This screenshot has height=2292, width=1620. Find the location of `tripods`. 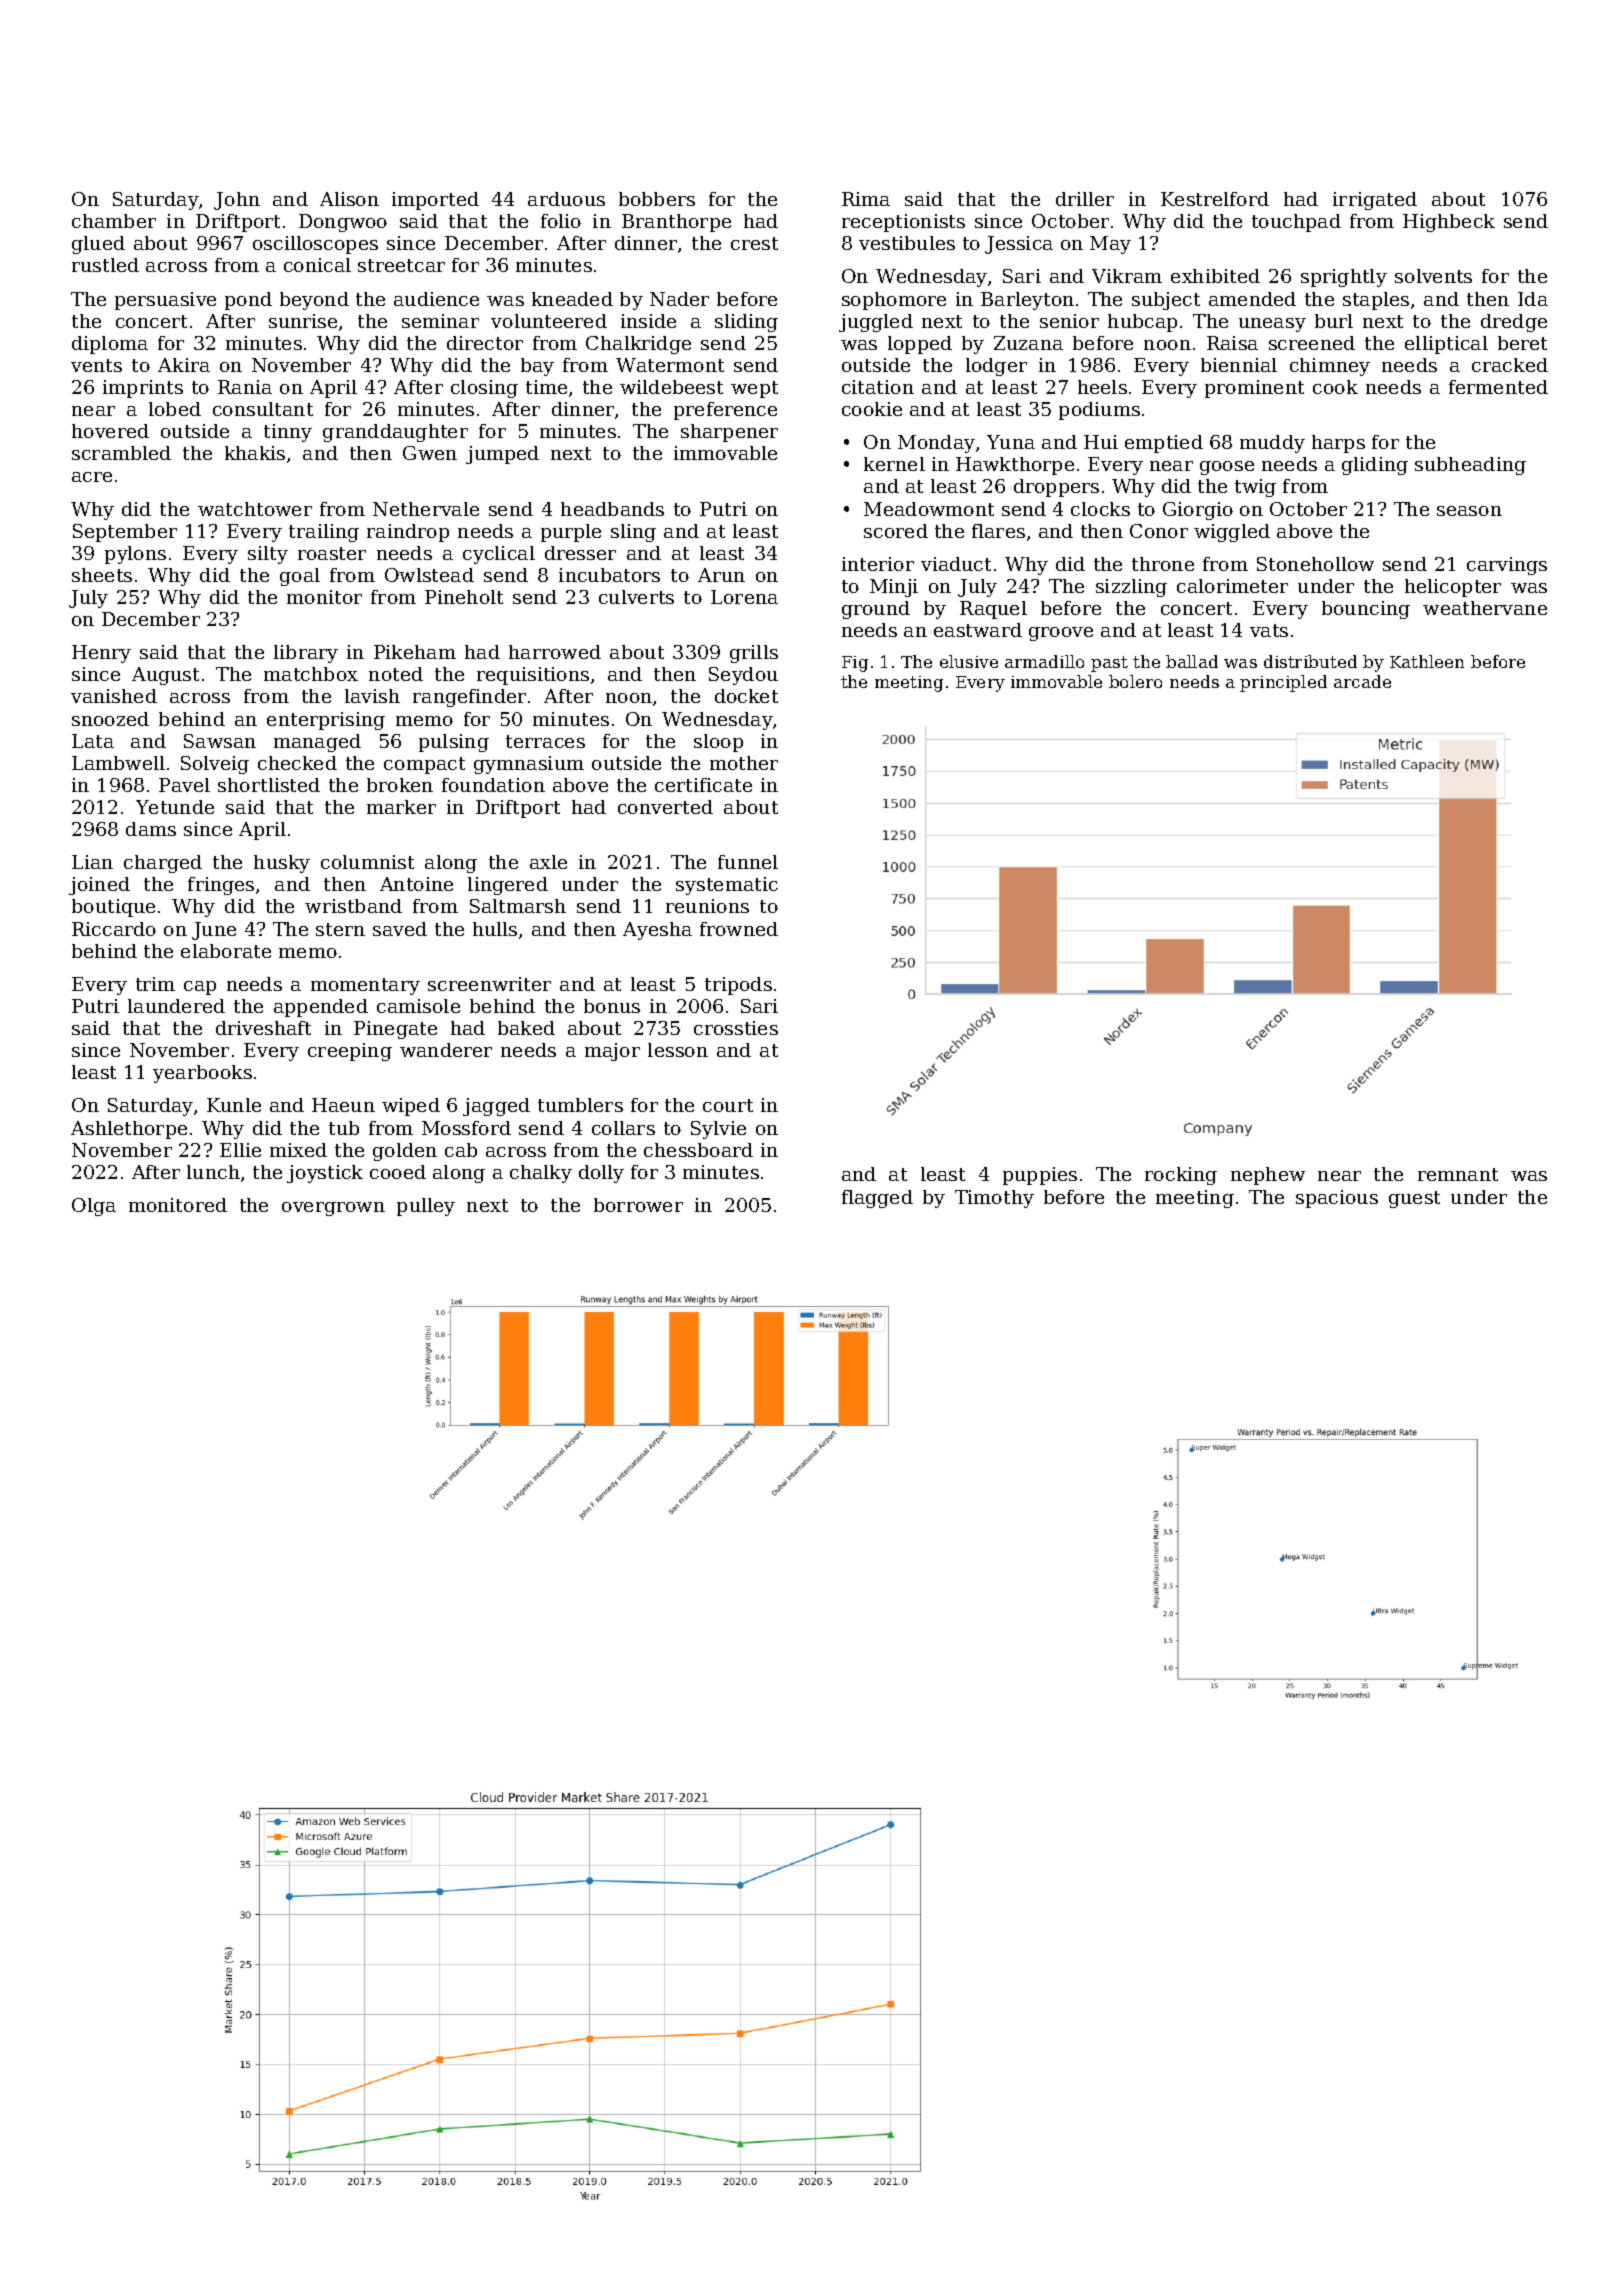

tripods is located at coordinates (738, 986).
